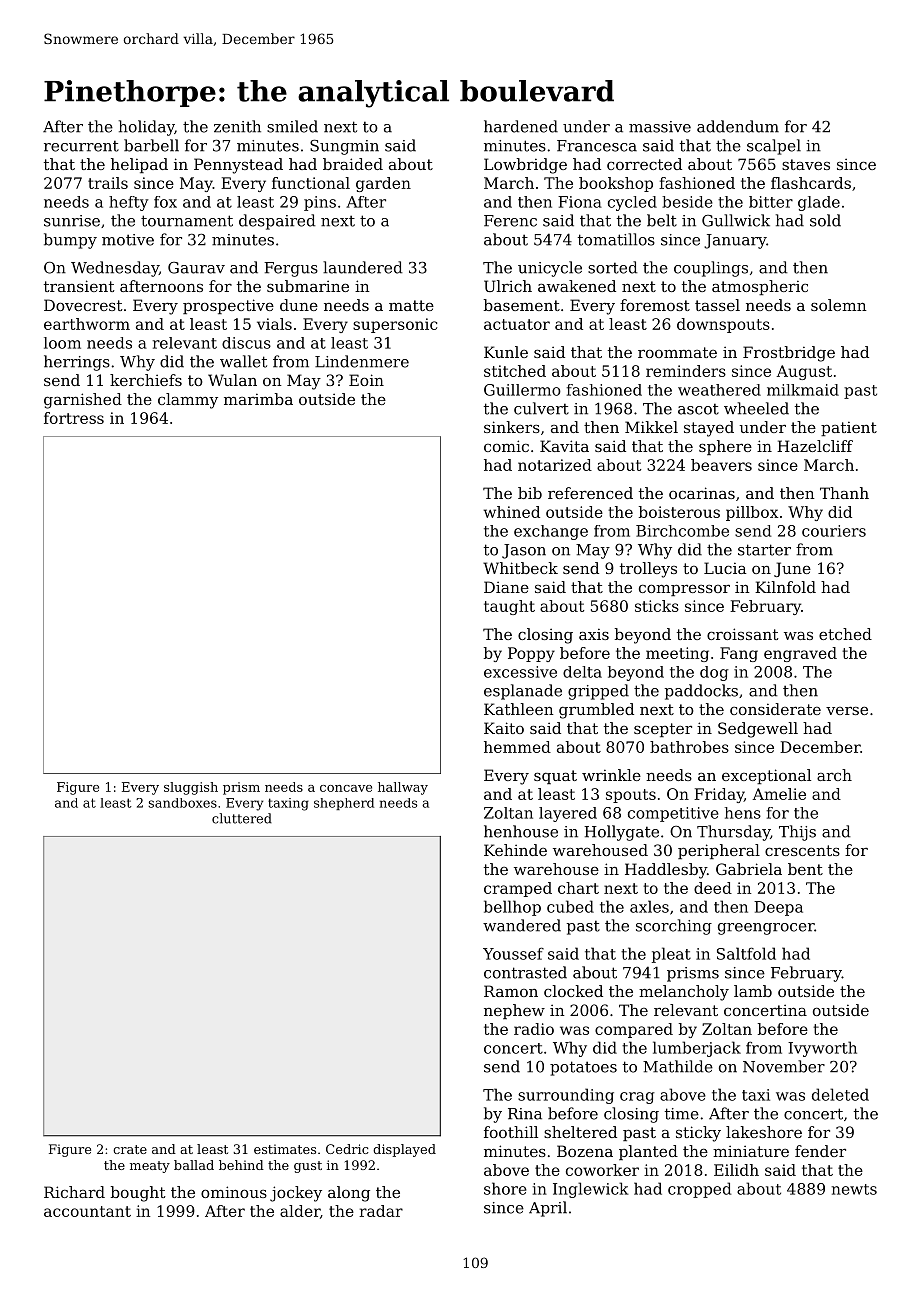 The height and width of the page is (1308, 924). What do you see at coordinates (151, 145) in the page?
I see `barbell` at bounding box center [151, 145].
